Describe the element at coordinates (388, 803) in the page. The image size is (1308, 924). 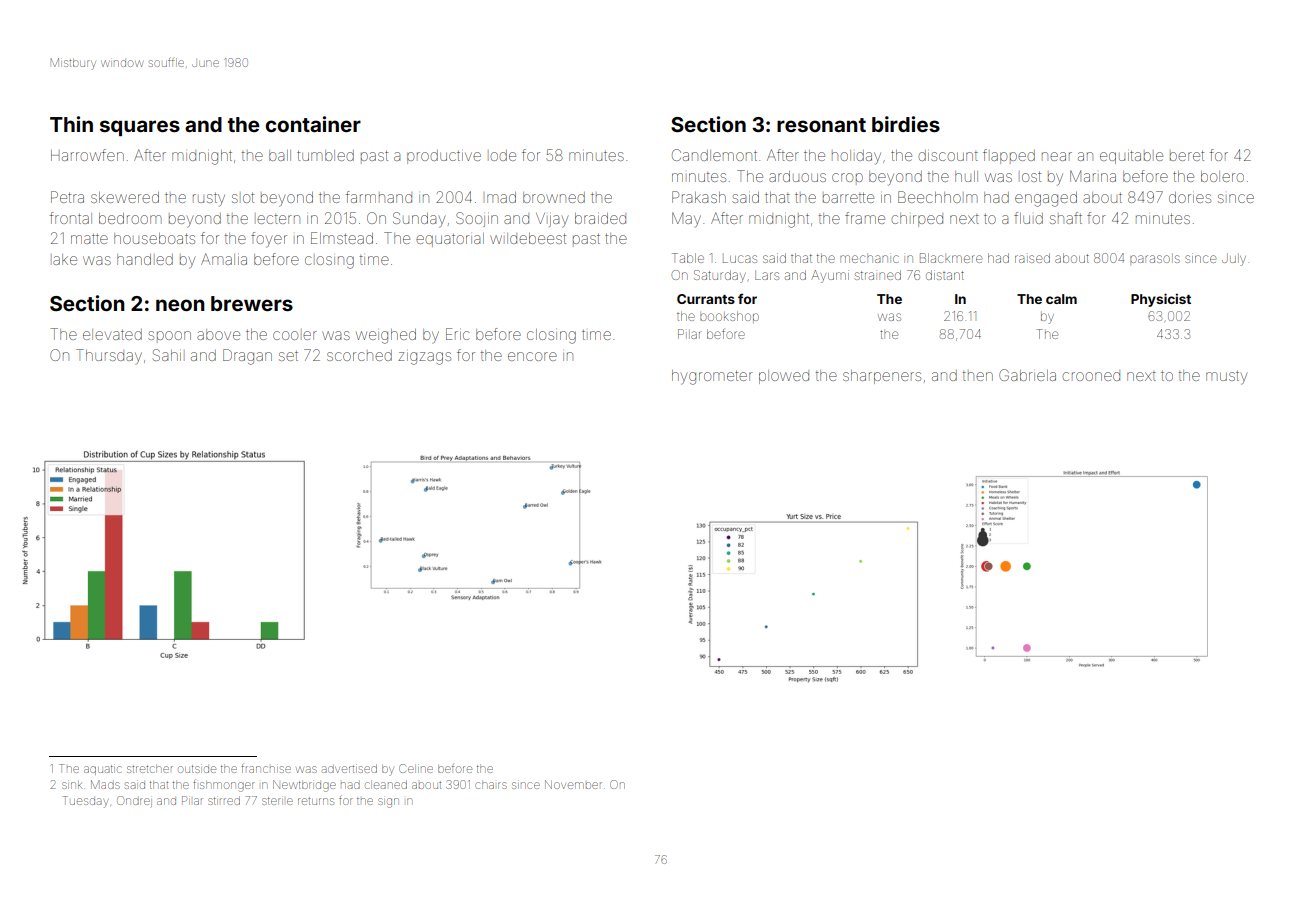
I see `sign` at that location.
